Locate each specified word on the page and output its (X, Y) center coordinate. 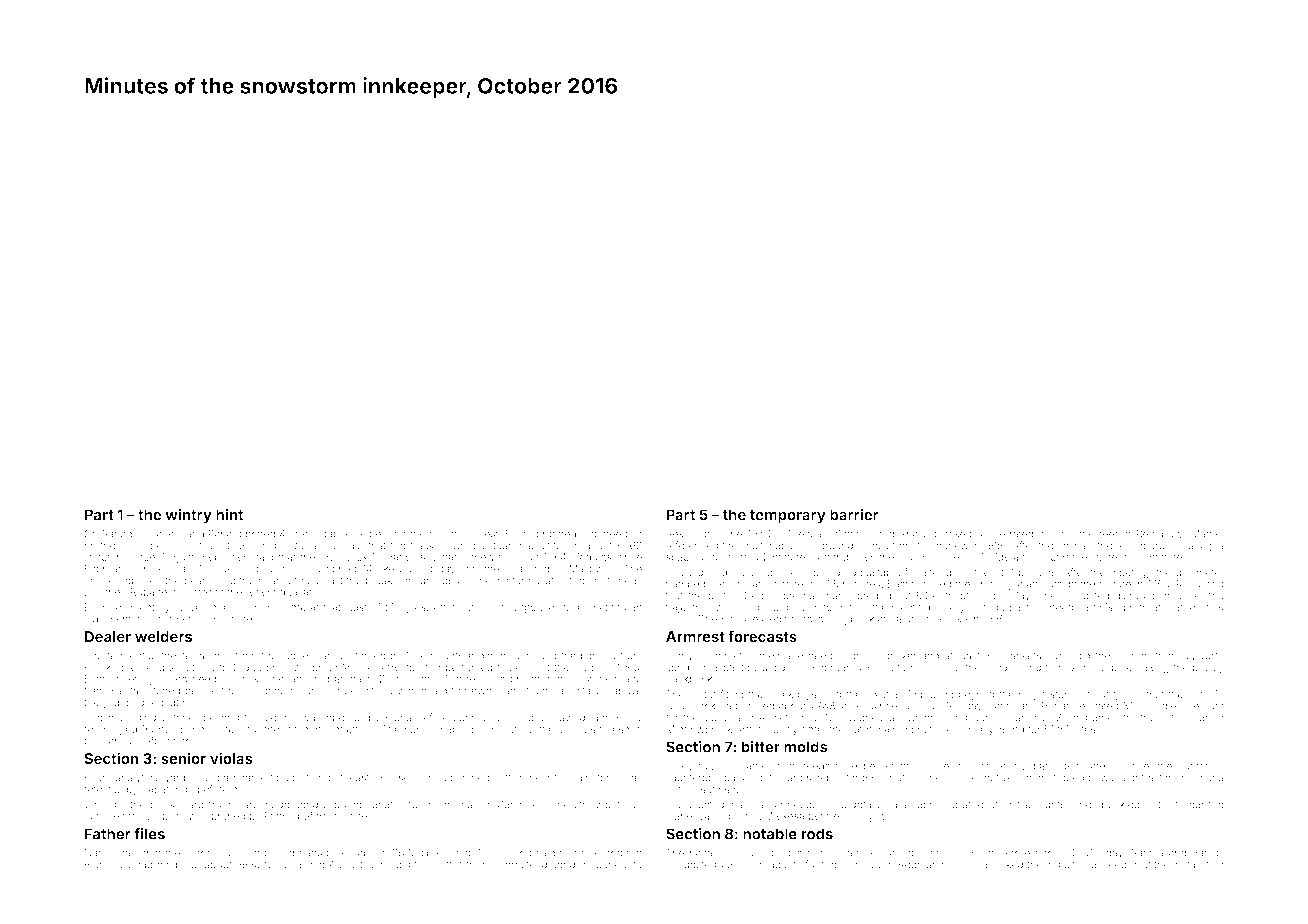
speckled (1117, 805)
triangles (405, 608)
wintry (188, 515)
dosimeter (1200, 572)
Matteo (1207, 534)
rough (712, 767)
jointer (509, 581)
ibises (401, 777)
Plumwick (108, 864)
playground (826, 546)
